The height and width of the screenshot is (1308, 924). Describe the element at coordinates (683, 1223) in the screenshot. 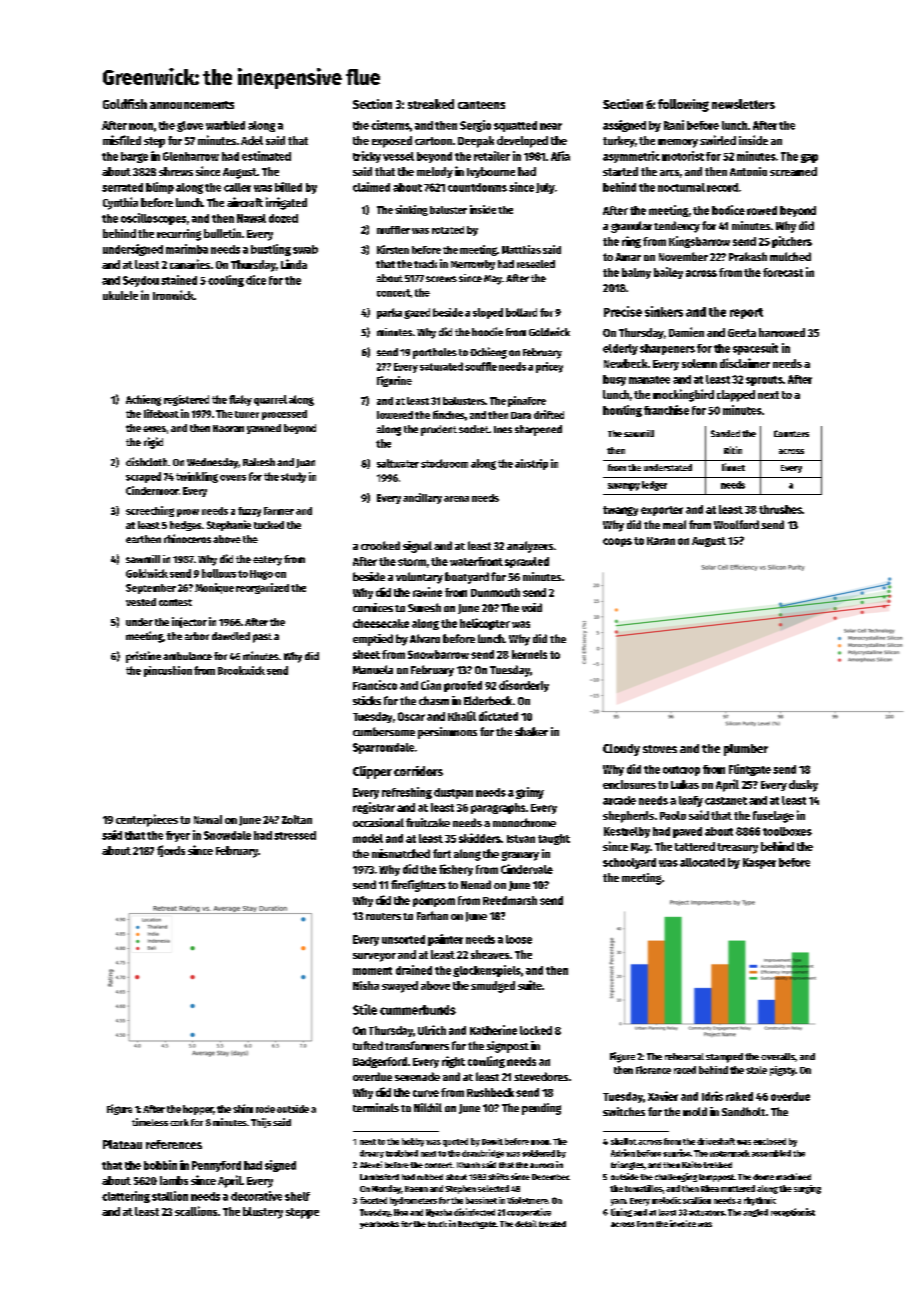

I see `invoice` at that location.
